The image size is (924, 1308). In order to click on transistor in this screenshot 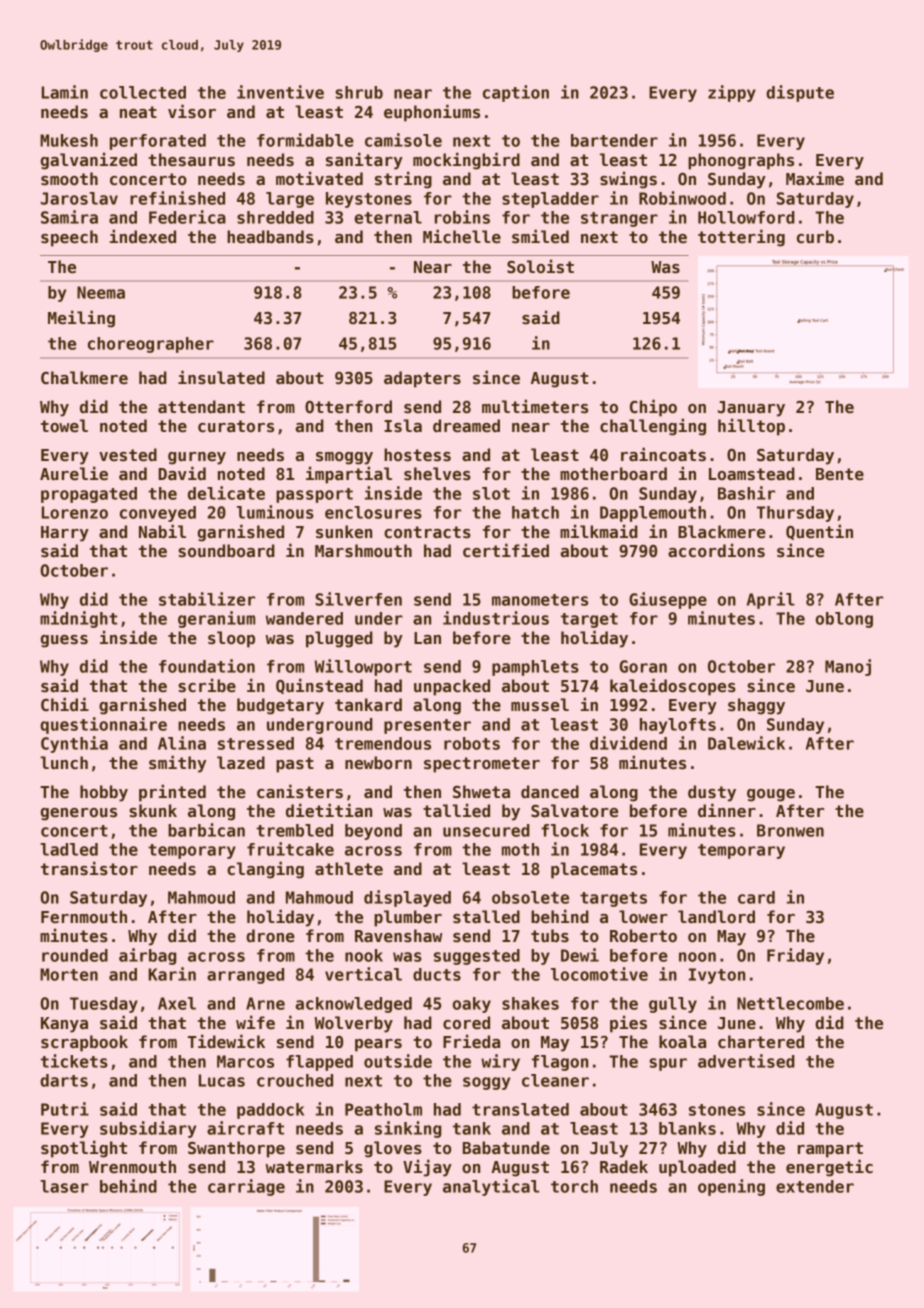, I will do `click(89, 868)`.
